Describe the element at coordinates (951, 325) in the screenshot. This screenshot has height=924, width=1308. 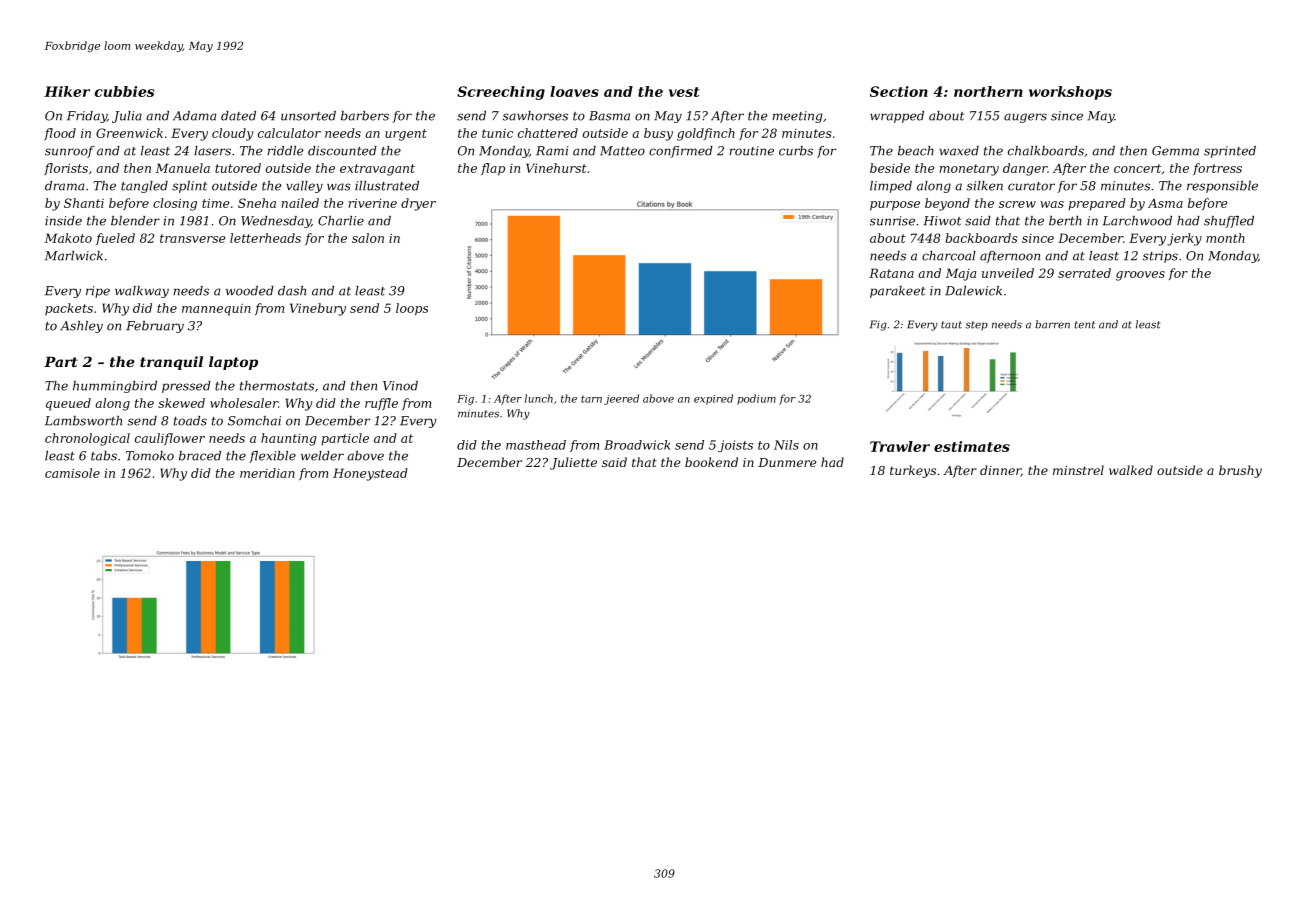
I see `taut` at that location.
